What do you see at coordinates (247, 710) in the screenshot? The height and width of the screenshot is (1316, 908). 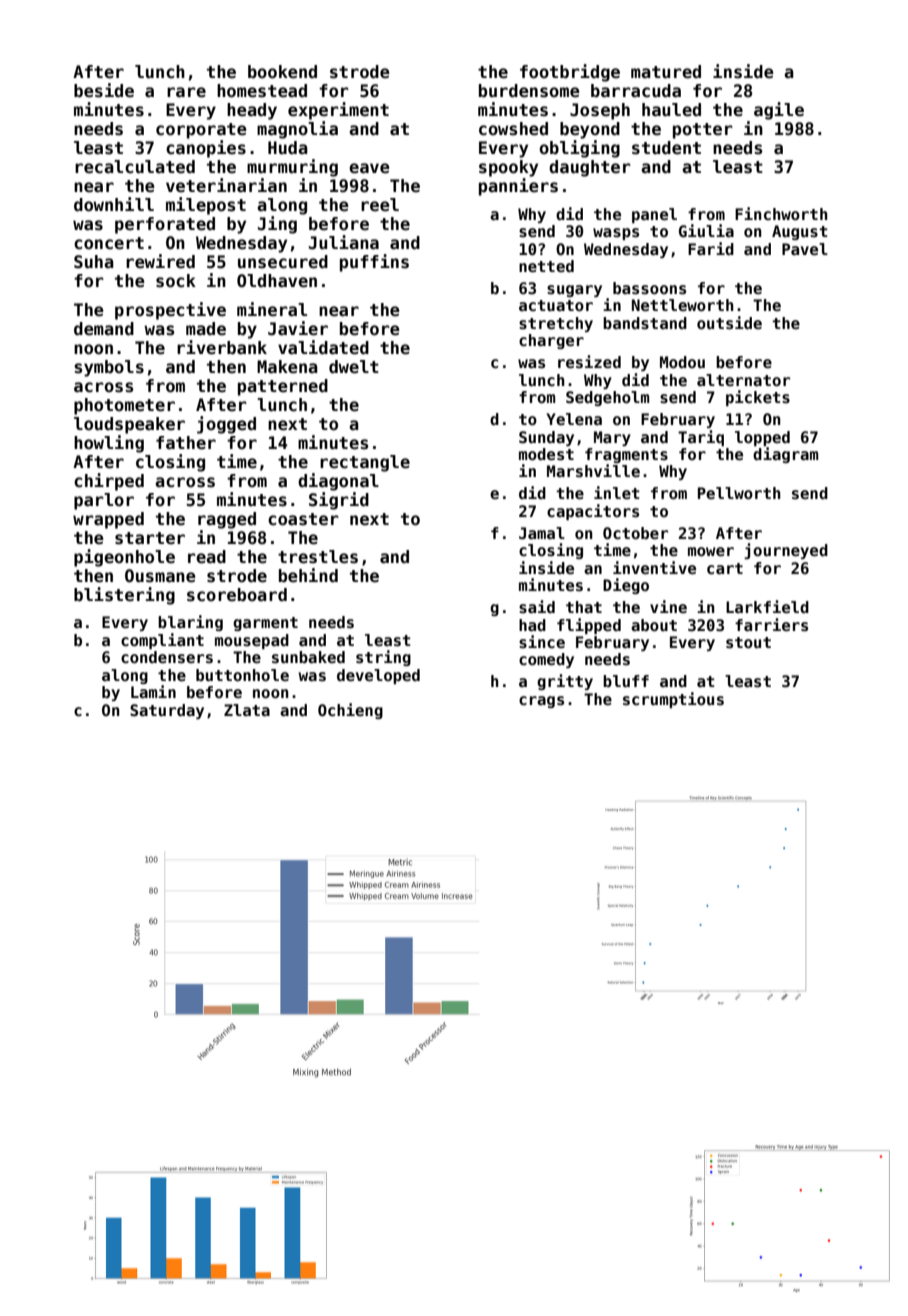 I see `Zlata` at bounding box center [247, 710].
